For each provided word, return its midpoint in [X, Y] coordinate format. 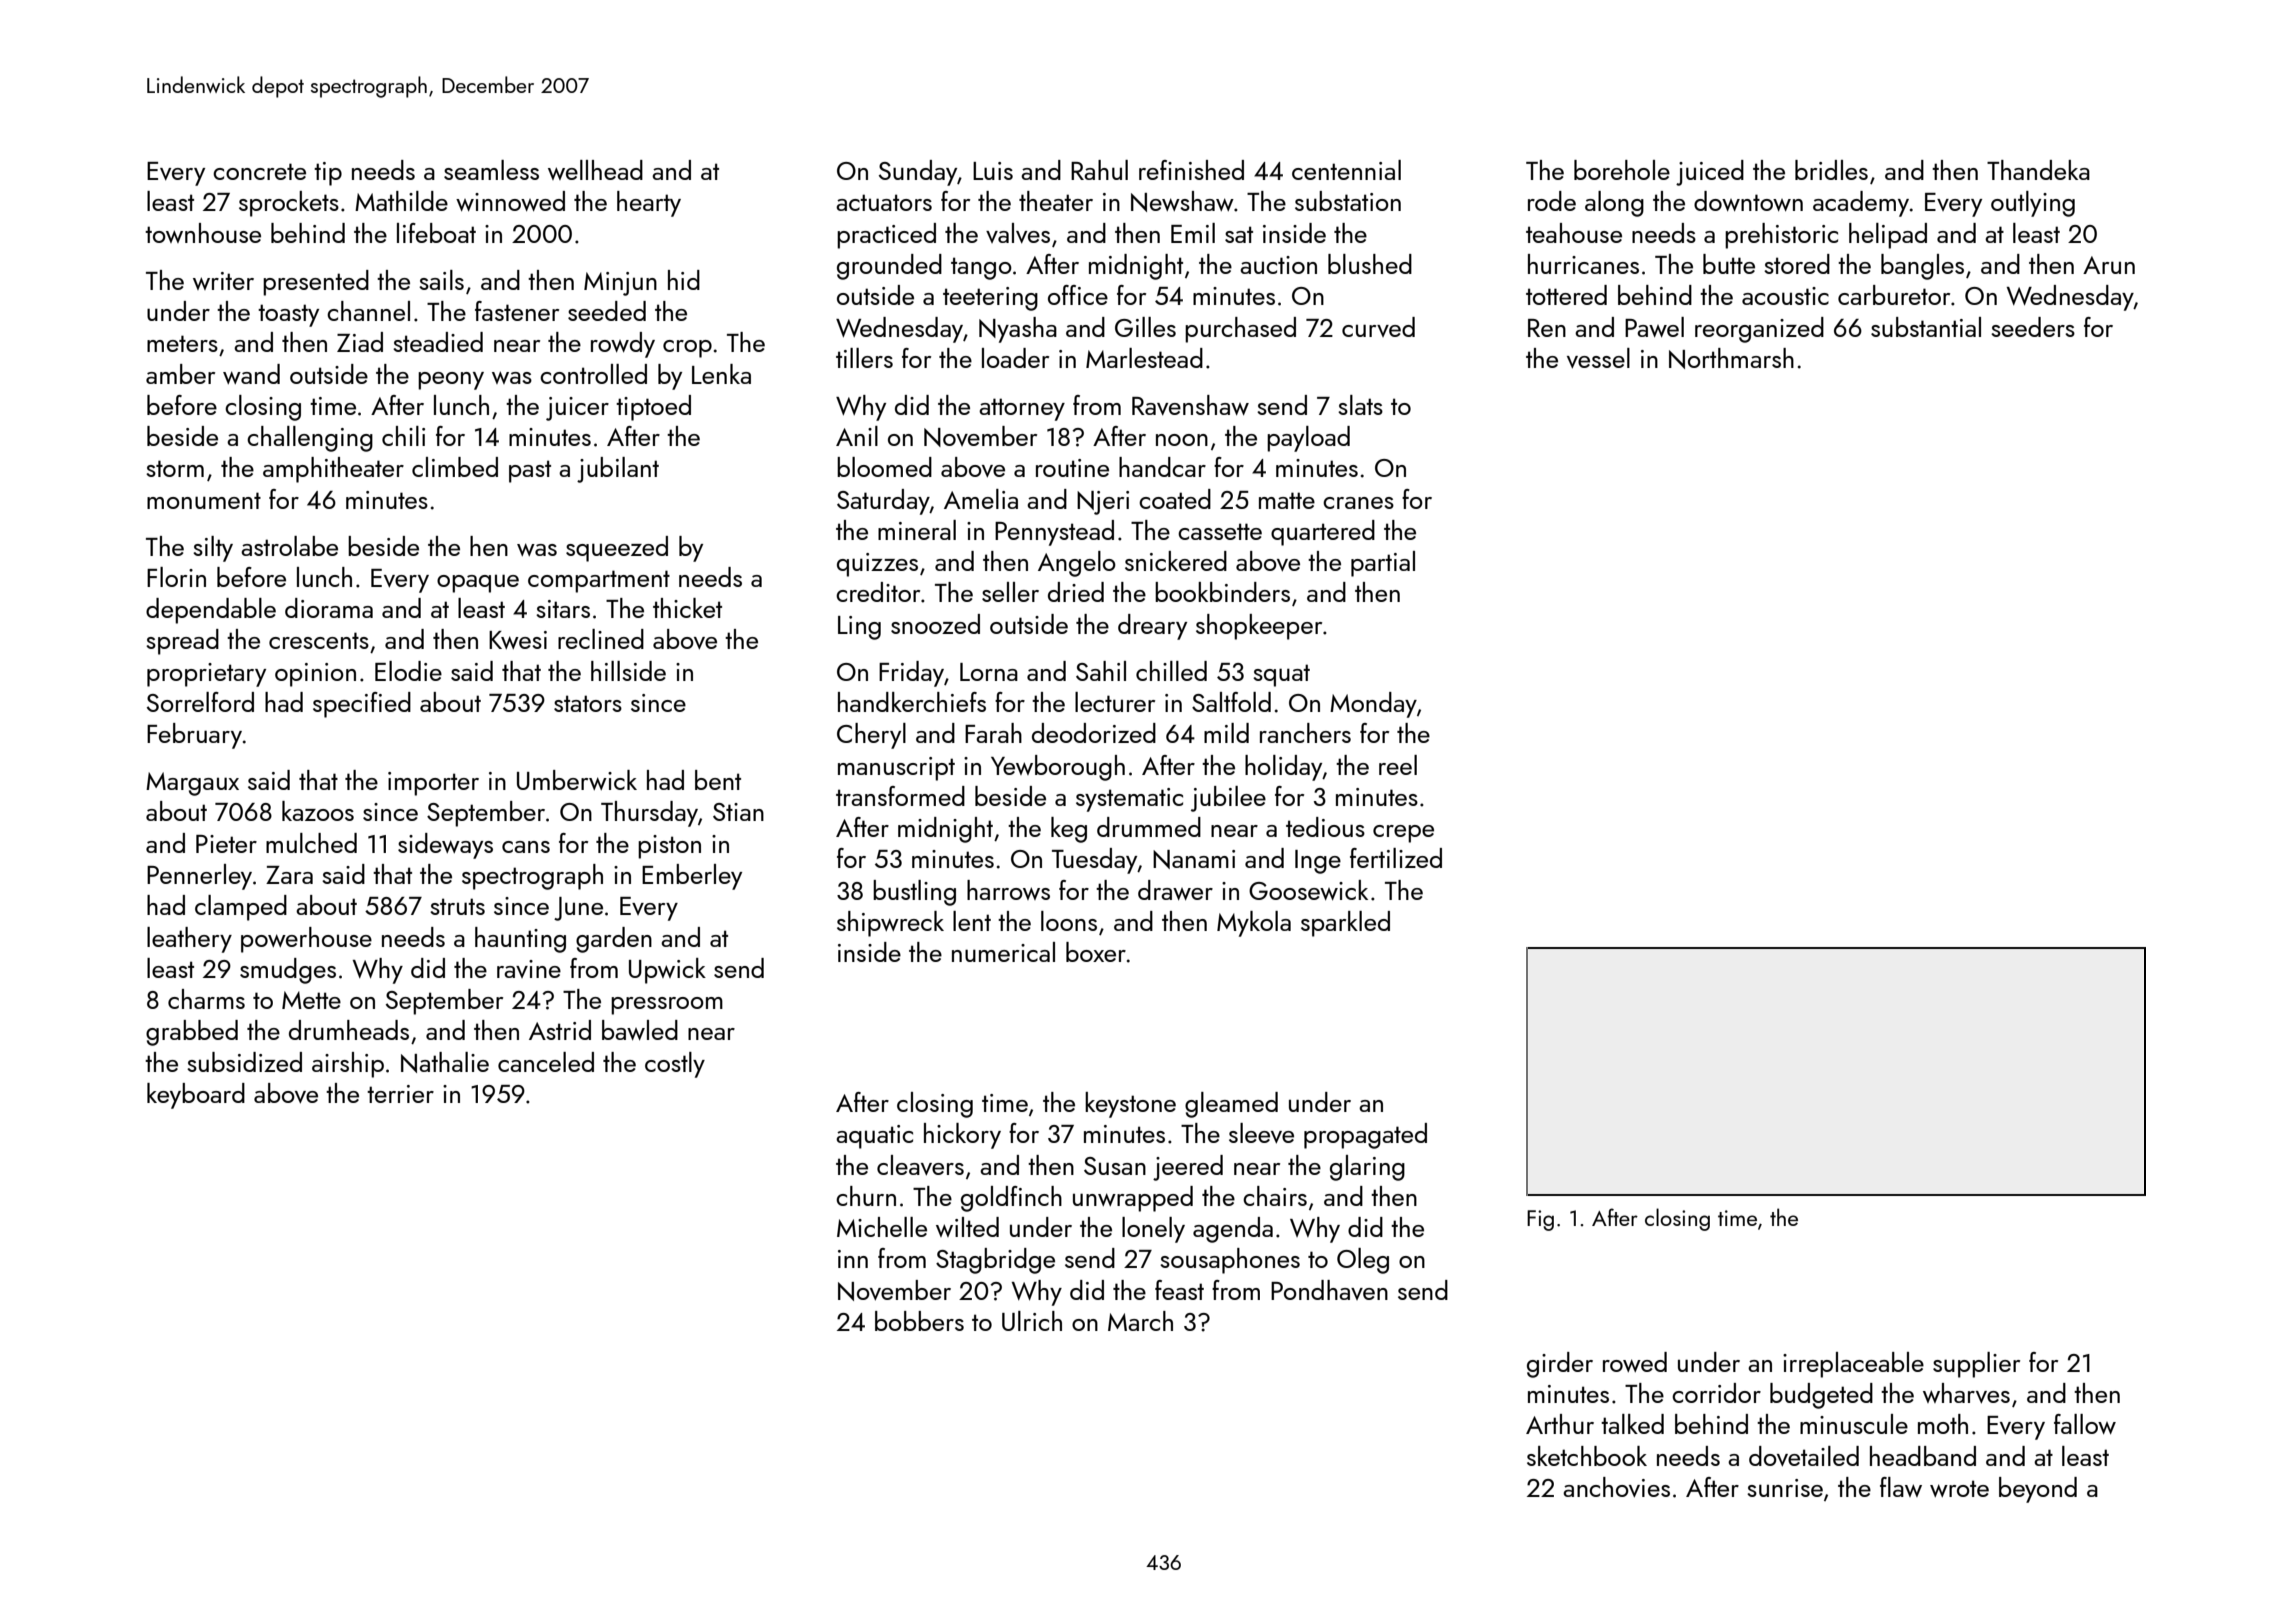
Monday [1373, 705]
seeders [2033, 327]
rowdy [623, 345]
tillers [864, 358]
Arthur [1560, 1424]
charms [206, 999]
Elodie [408, 671]
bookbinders [1222, 592]
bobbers [919, 1321]
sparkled [1345, 924]
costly [675, 1065]
